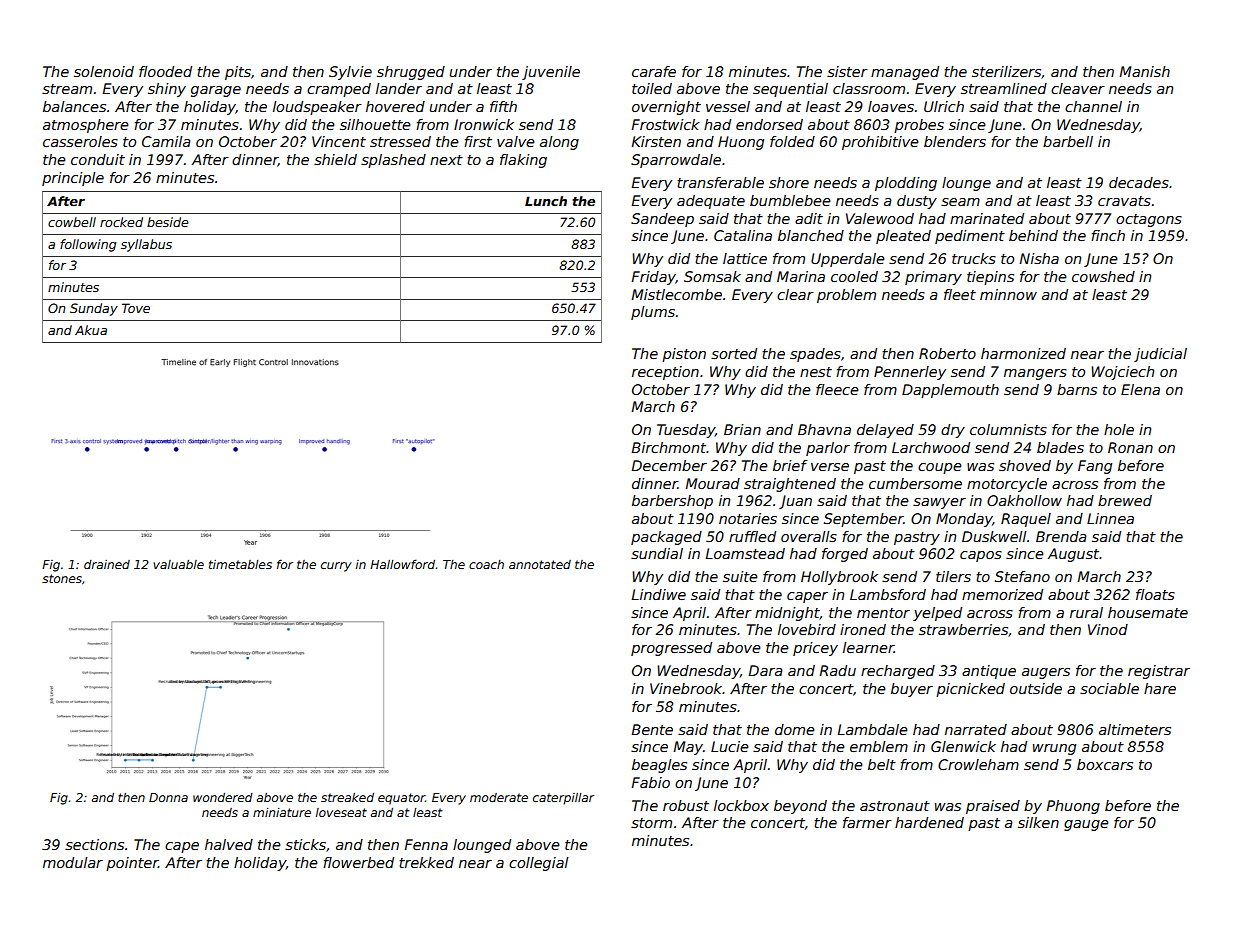 The width and height of the document is (1233, 952). Describe the element at coordinates (885, 431) in the document. I see `delayed` at that location.
